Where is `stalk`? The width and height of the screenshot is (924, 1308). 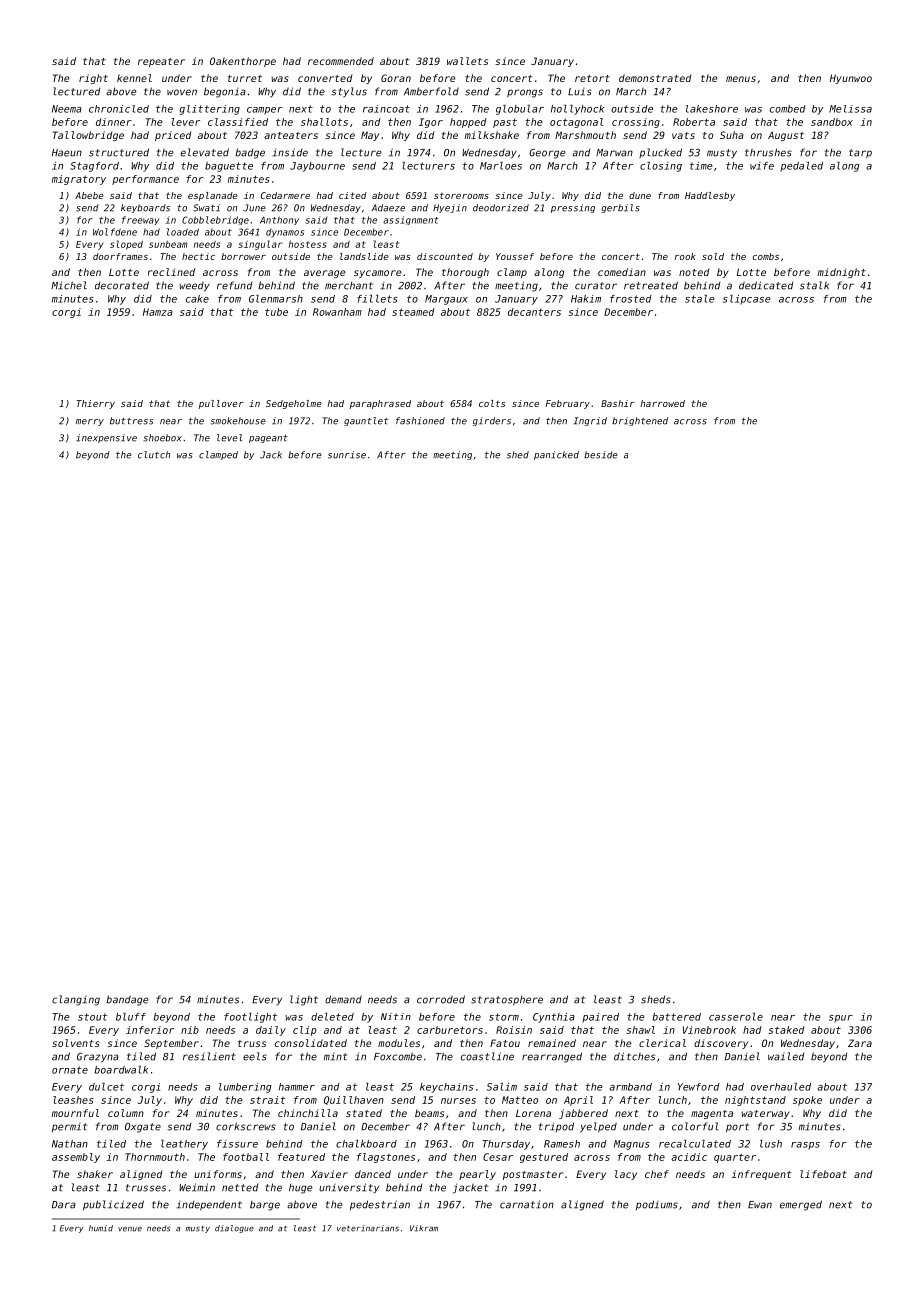
stalk is located at coordinates (814, 285).
